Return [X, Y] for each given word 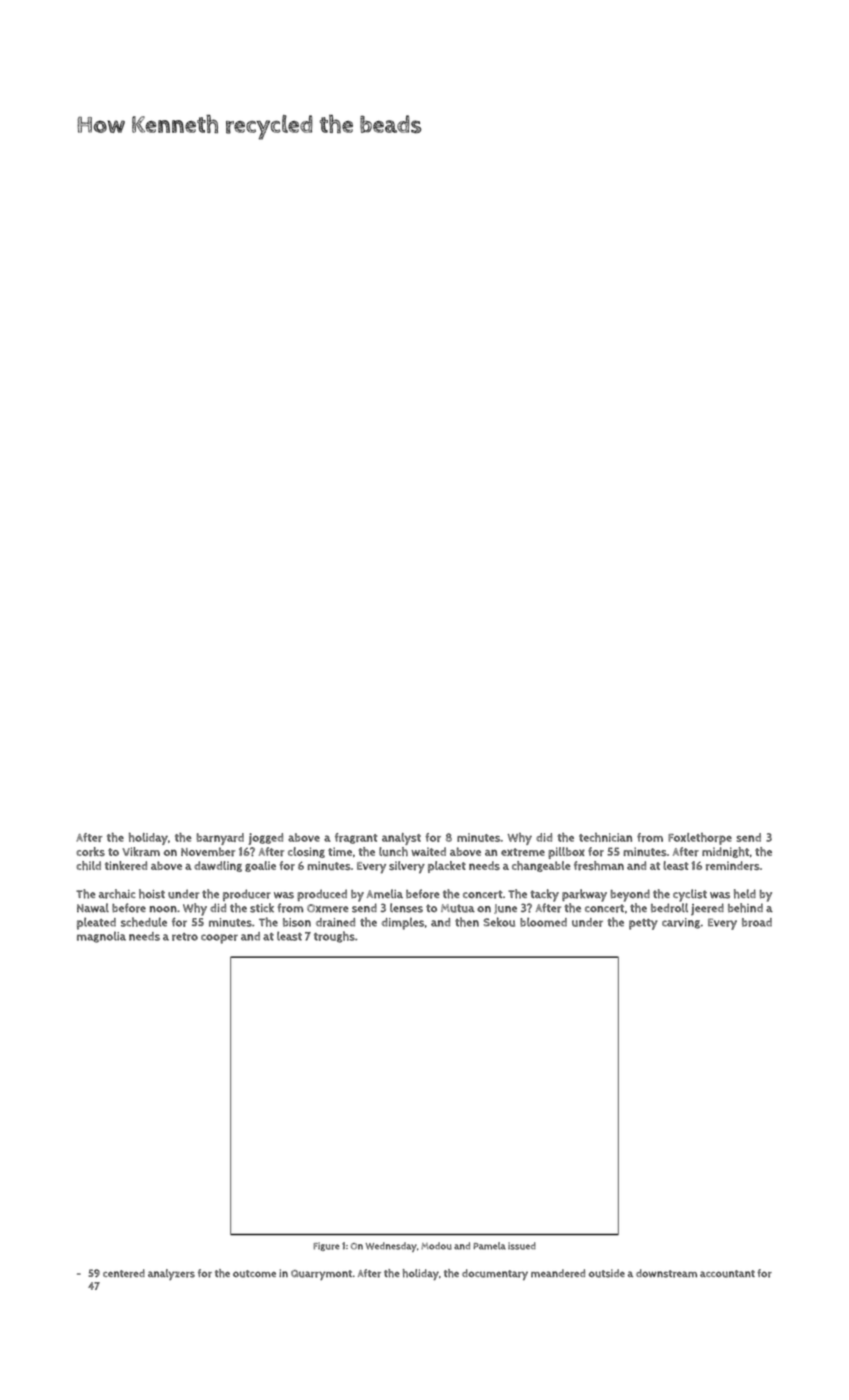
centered [124, 1273]
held [745, 894]
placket [447, 867]
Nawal [93, 908]
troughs [334, 937]
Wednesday [391, 1247]
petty [643, 924]
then [467, 922]
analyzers [171, 1274]
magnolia [101, 937]
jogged [265, 839]
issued [522, 1246]
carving [681, 923]
